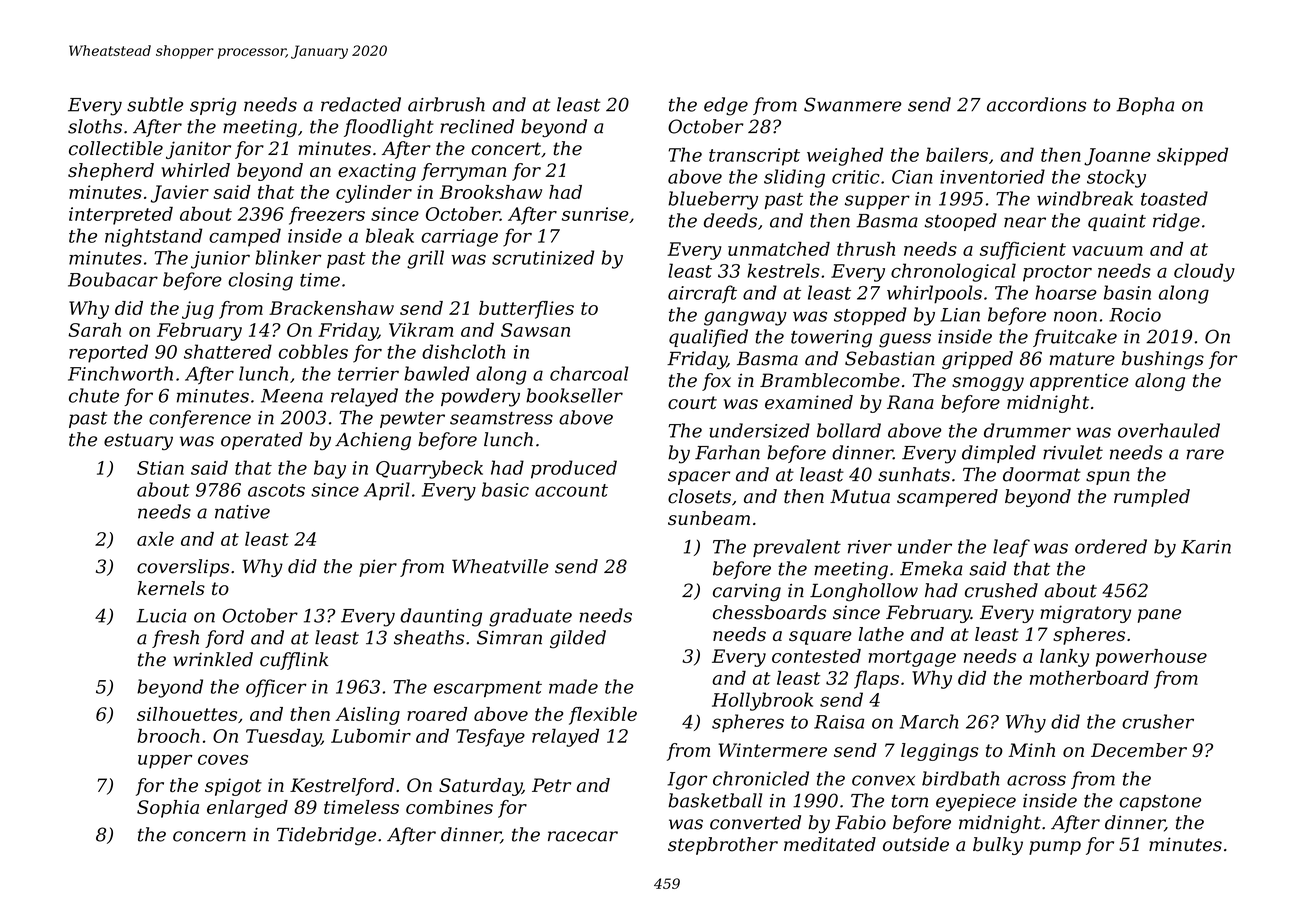 The width and height of the screenshot is (1308, 924). I want to click on daunting, so click(441, 617).
